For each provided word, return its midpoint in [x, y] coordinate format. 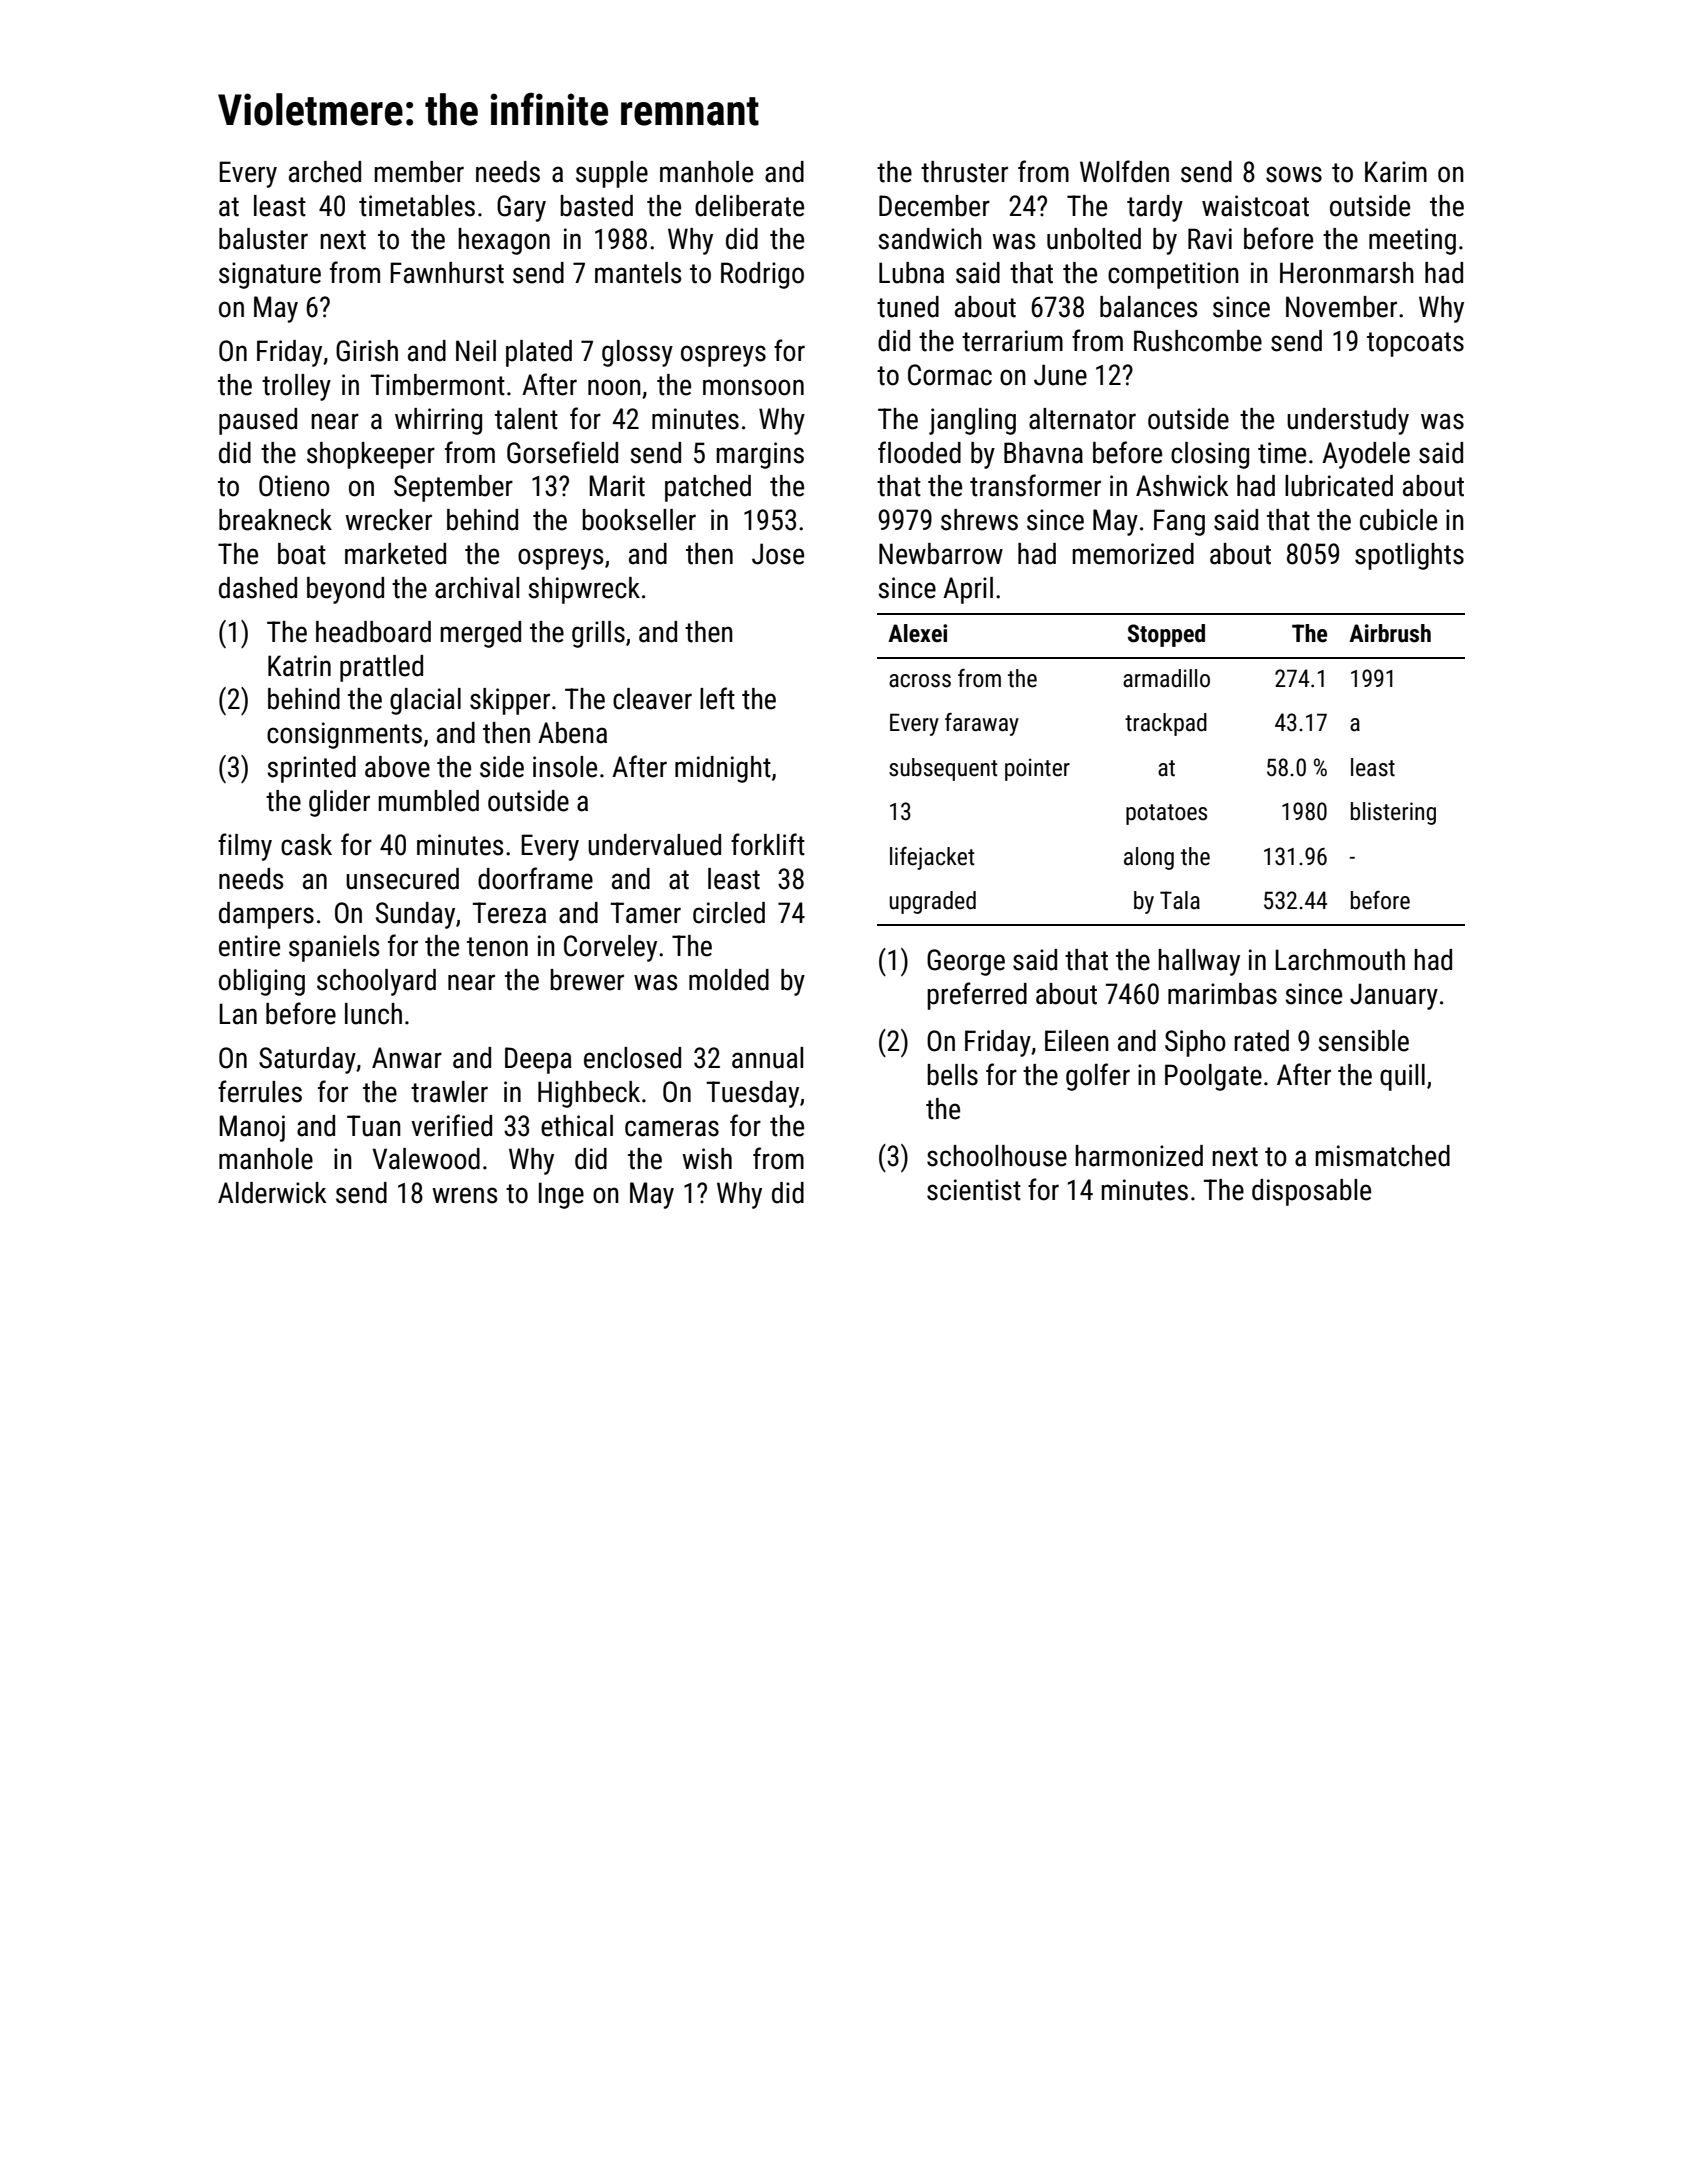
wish [707, 1159]
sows [1294, 174]
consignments [344, 735]
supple [612, 174]
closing [1210, 455]
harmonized [1139, 1156]
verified [451, 1125]
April [968, 590]
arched [325, 172]
